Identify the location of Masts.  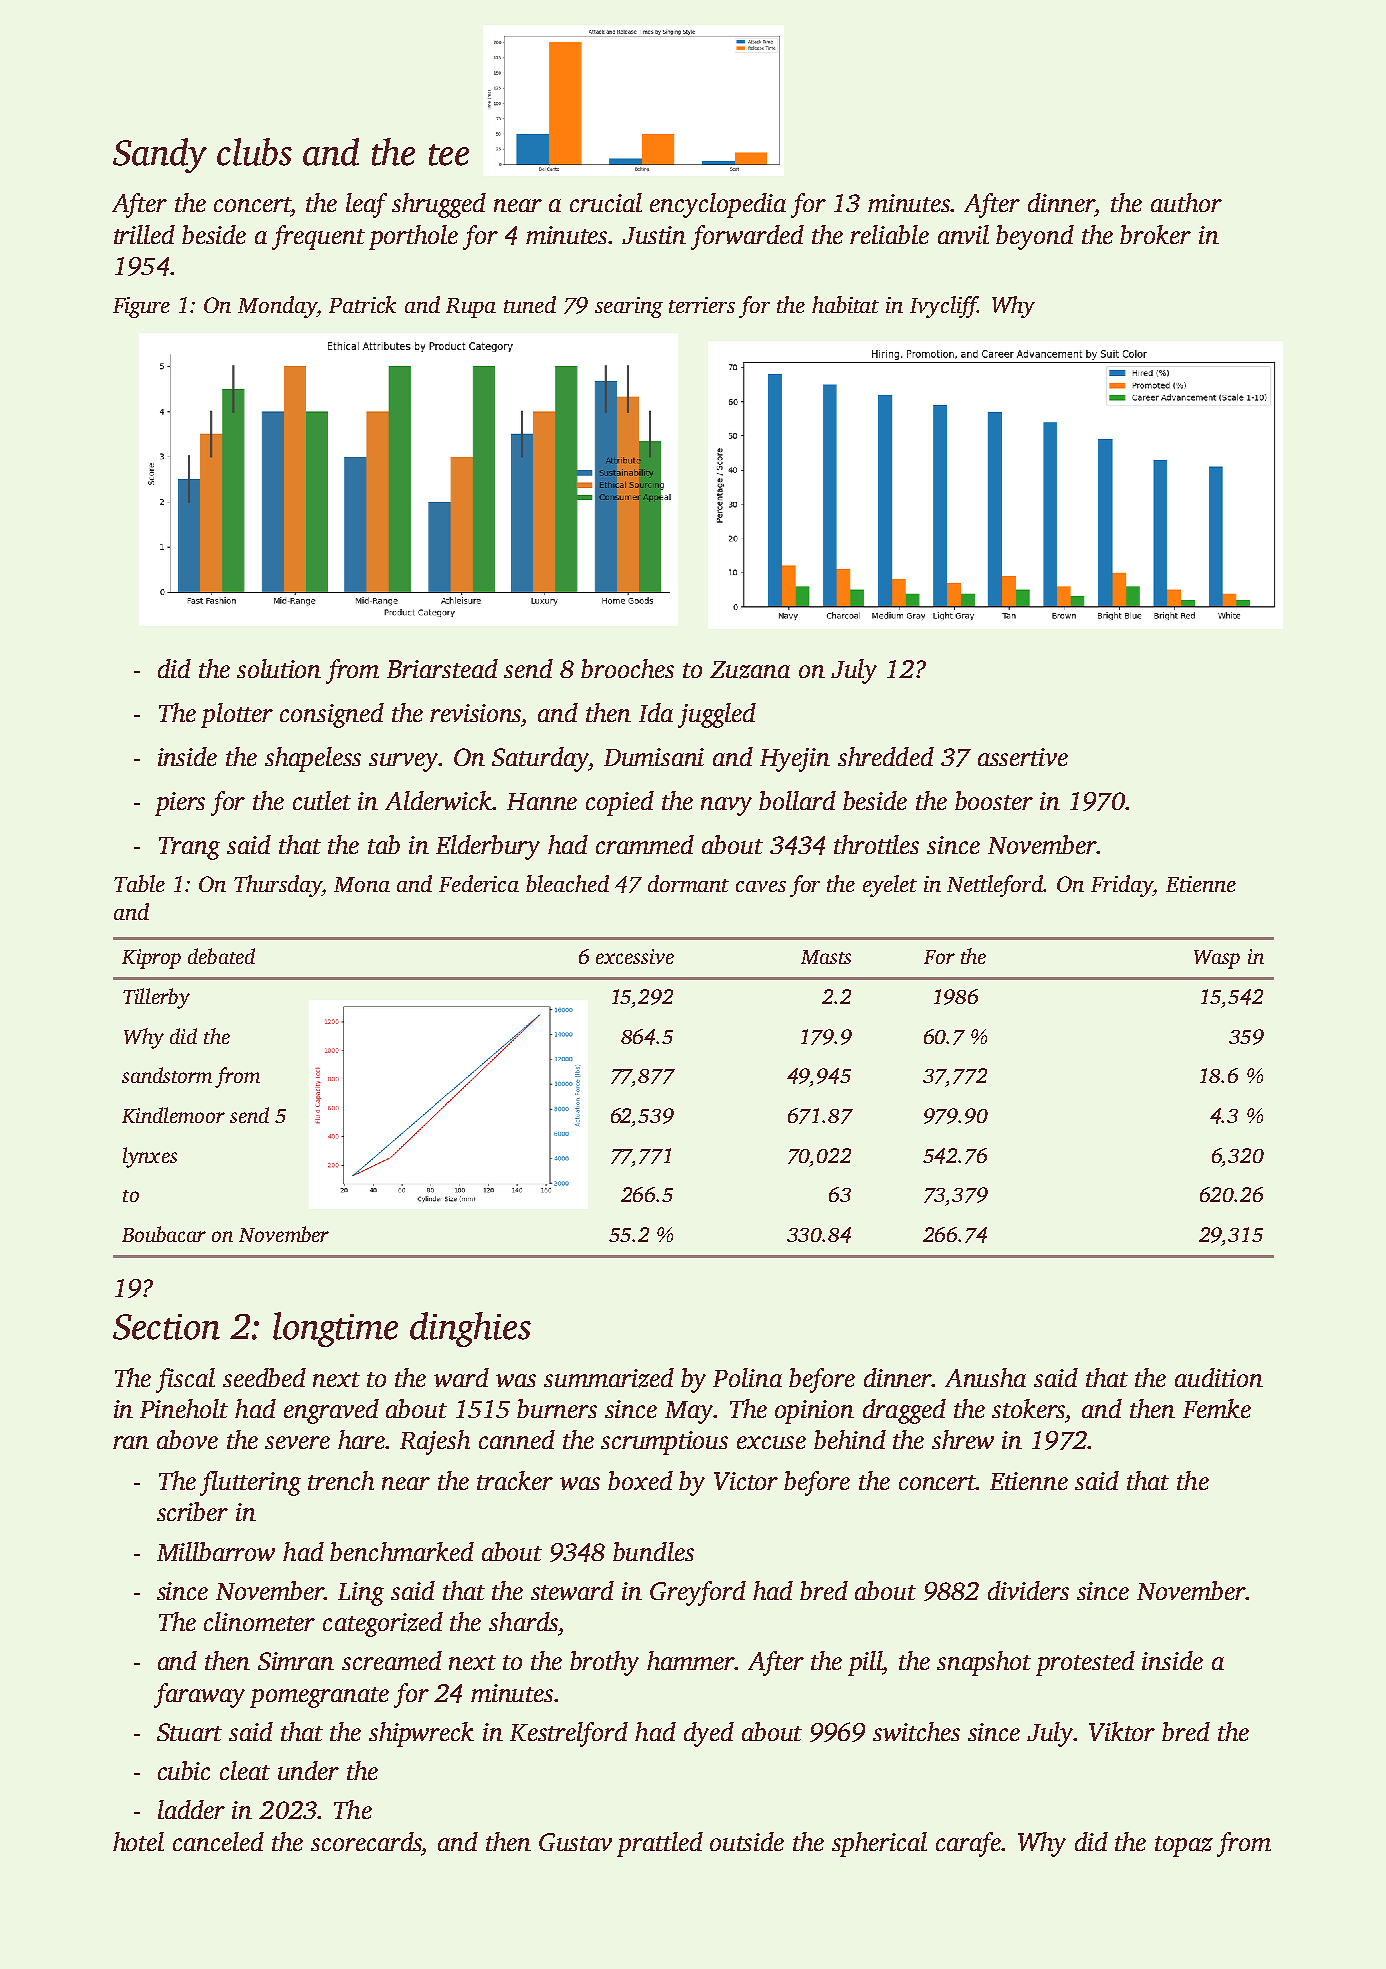
(826, 957).
